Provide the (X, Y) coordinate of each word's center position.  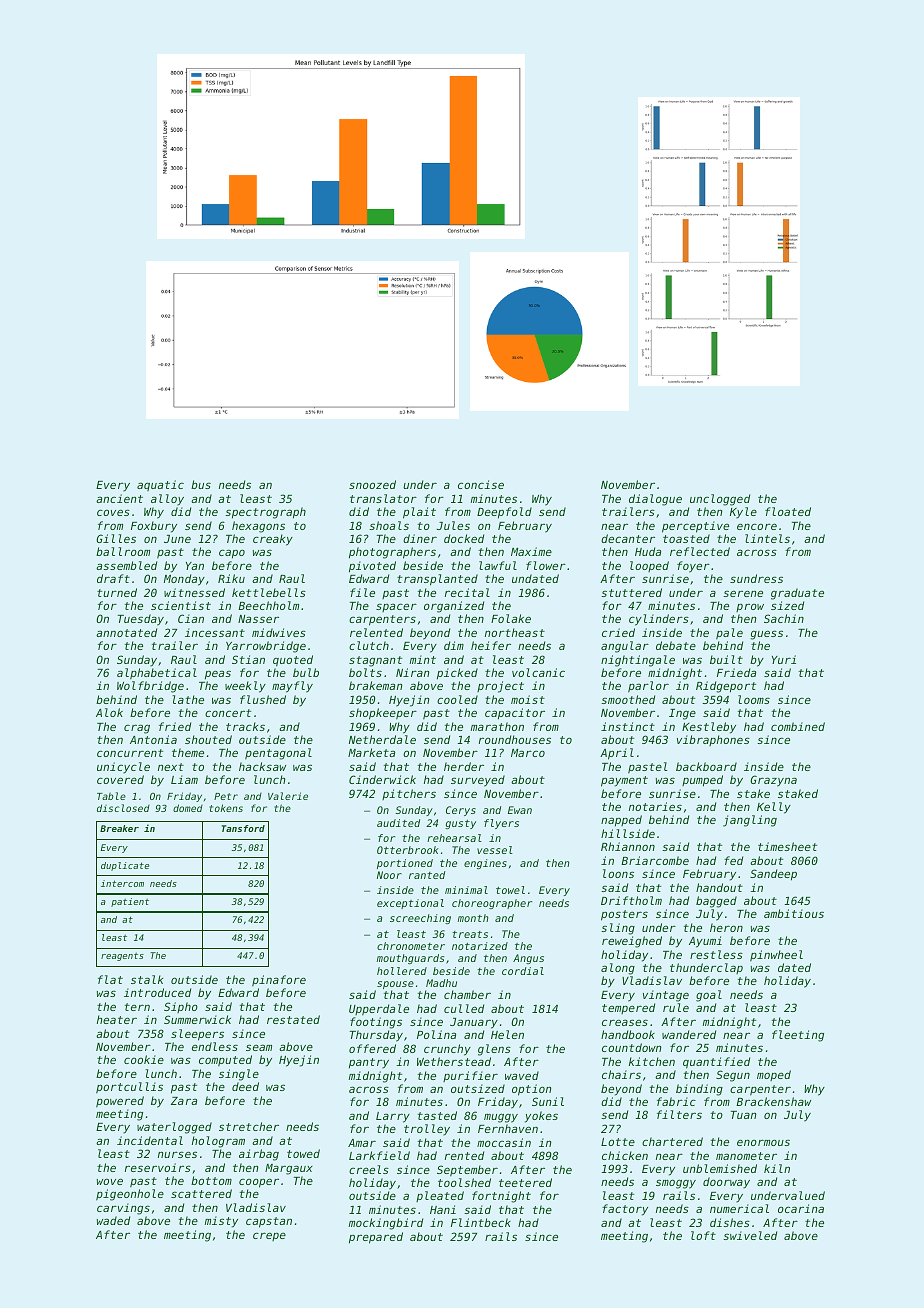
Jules (453, 525)
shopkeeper (383, 714)
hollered (402, 971)
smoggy (676, 1184)
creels (369, 1169)
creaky (273, 540)
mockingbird (386, 1224)
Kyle (743, 513)
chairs (621, 1074)
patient (130, 902)
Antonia (153, 739)
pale (729, 634)
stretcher (249, 1126)
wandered (689, 1034)
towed (303, 1153)
